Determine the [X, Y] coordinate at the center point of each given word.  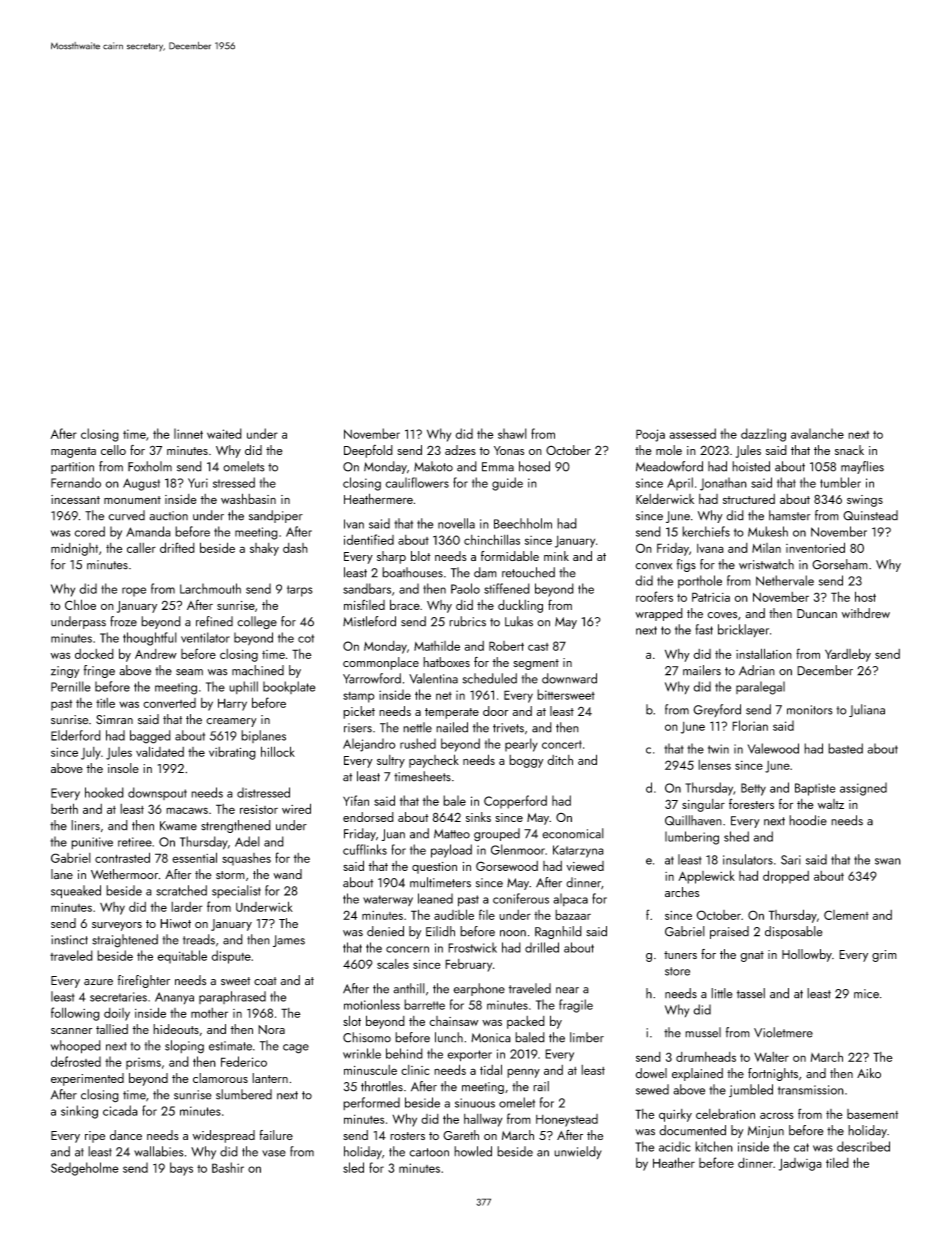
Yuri [198, 483]
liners [85, 825]
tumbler [840, 482]
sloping [184, 1047]
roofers [654, 596]
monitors [810, 710]
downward [569, 678]
